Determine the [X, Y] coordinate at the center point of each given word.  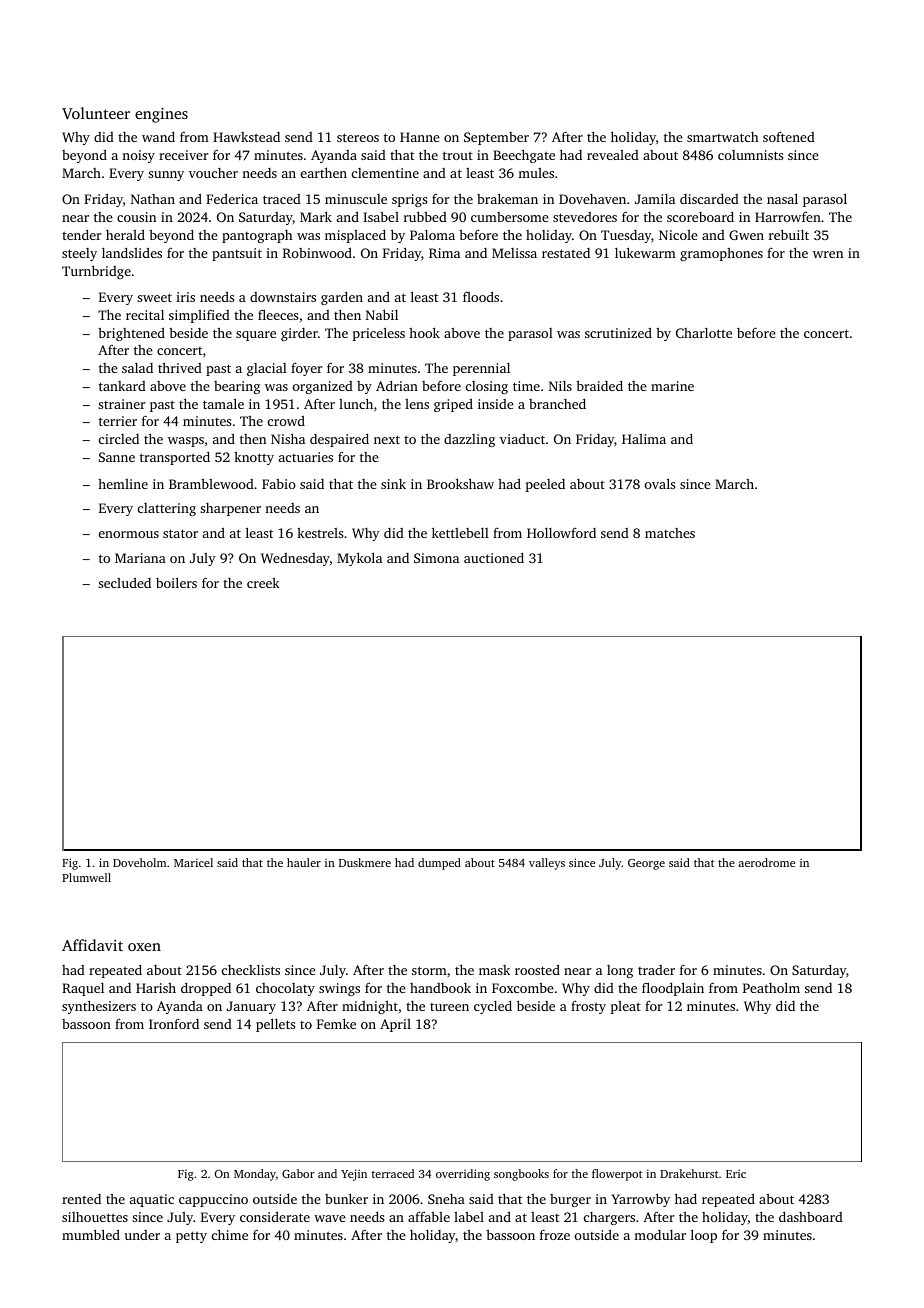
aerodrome [766, 862]
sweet [154, 297]
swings [339, 989]
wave [330, 1218]
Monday [255, 1175]
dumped [439, 864]
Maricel [193, 862]
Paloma [432, 235]
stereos [358, 137]
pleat [626, 1007]
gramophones [721, 254]
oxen [144, 947]
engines [161, 115]
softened [789, 137]
